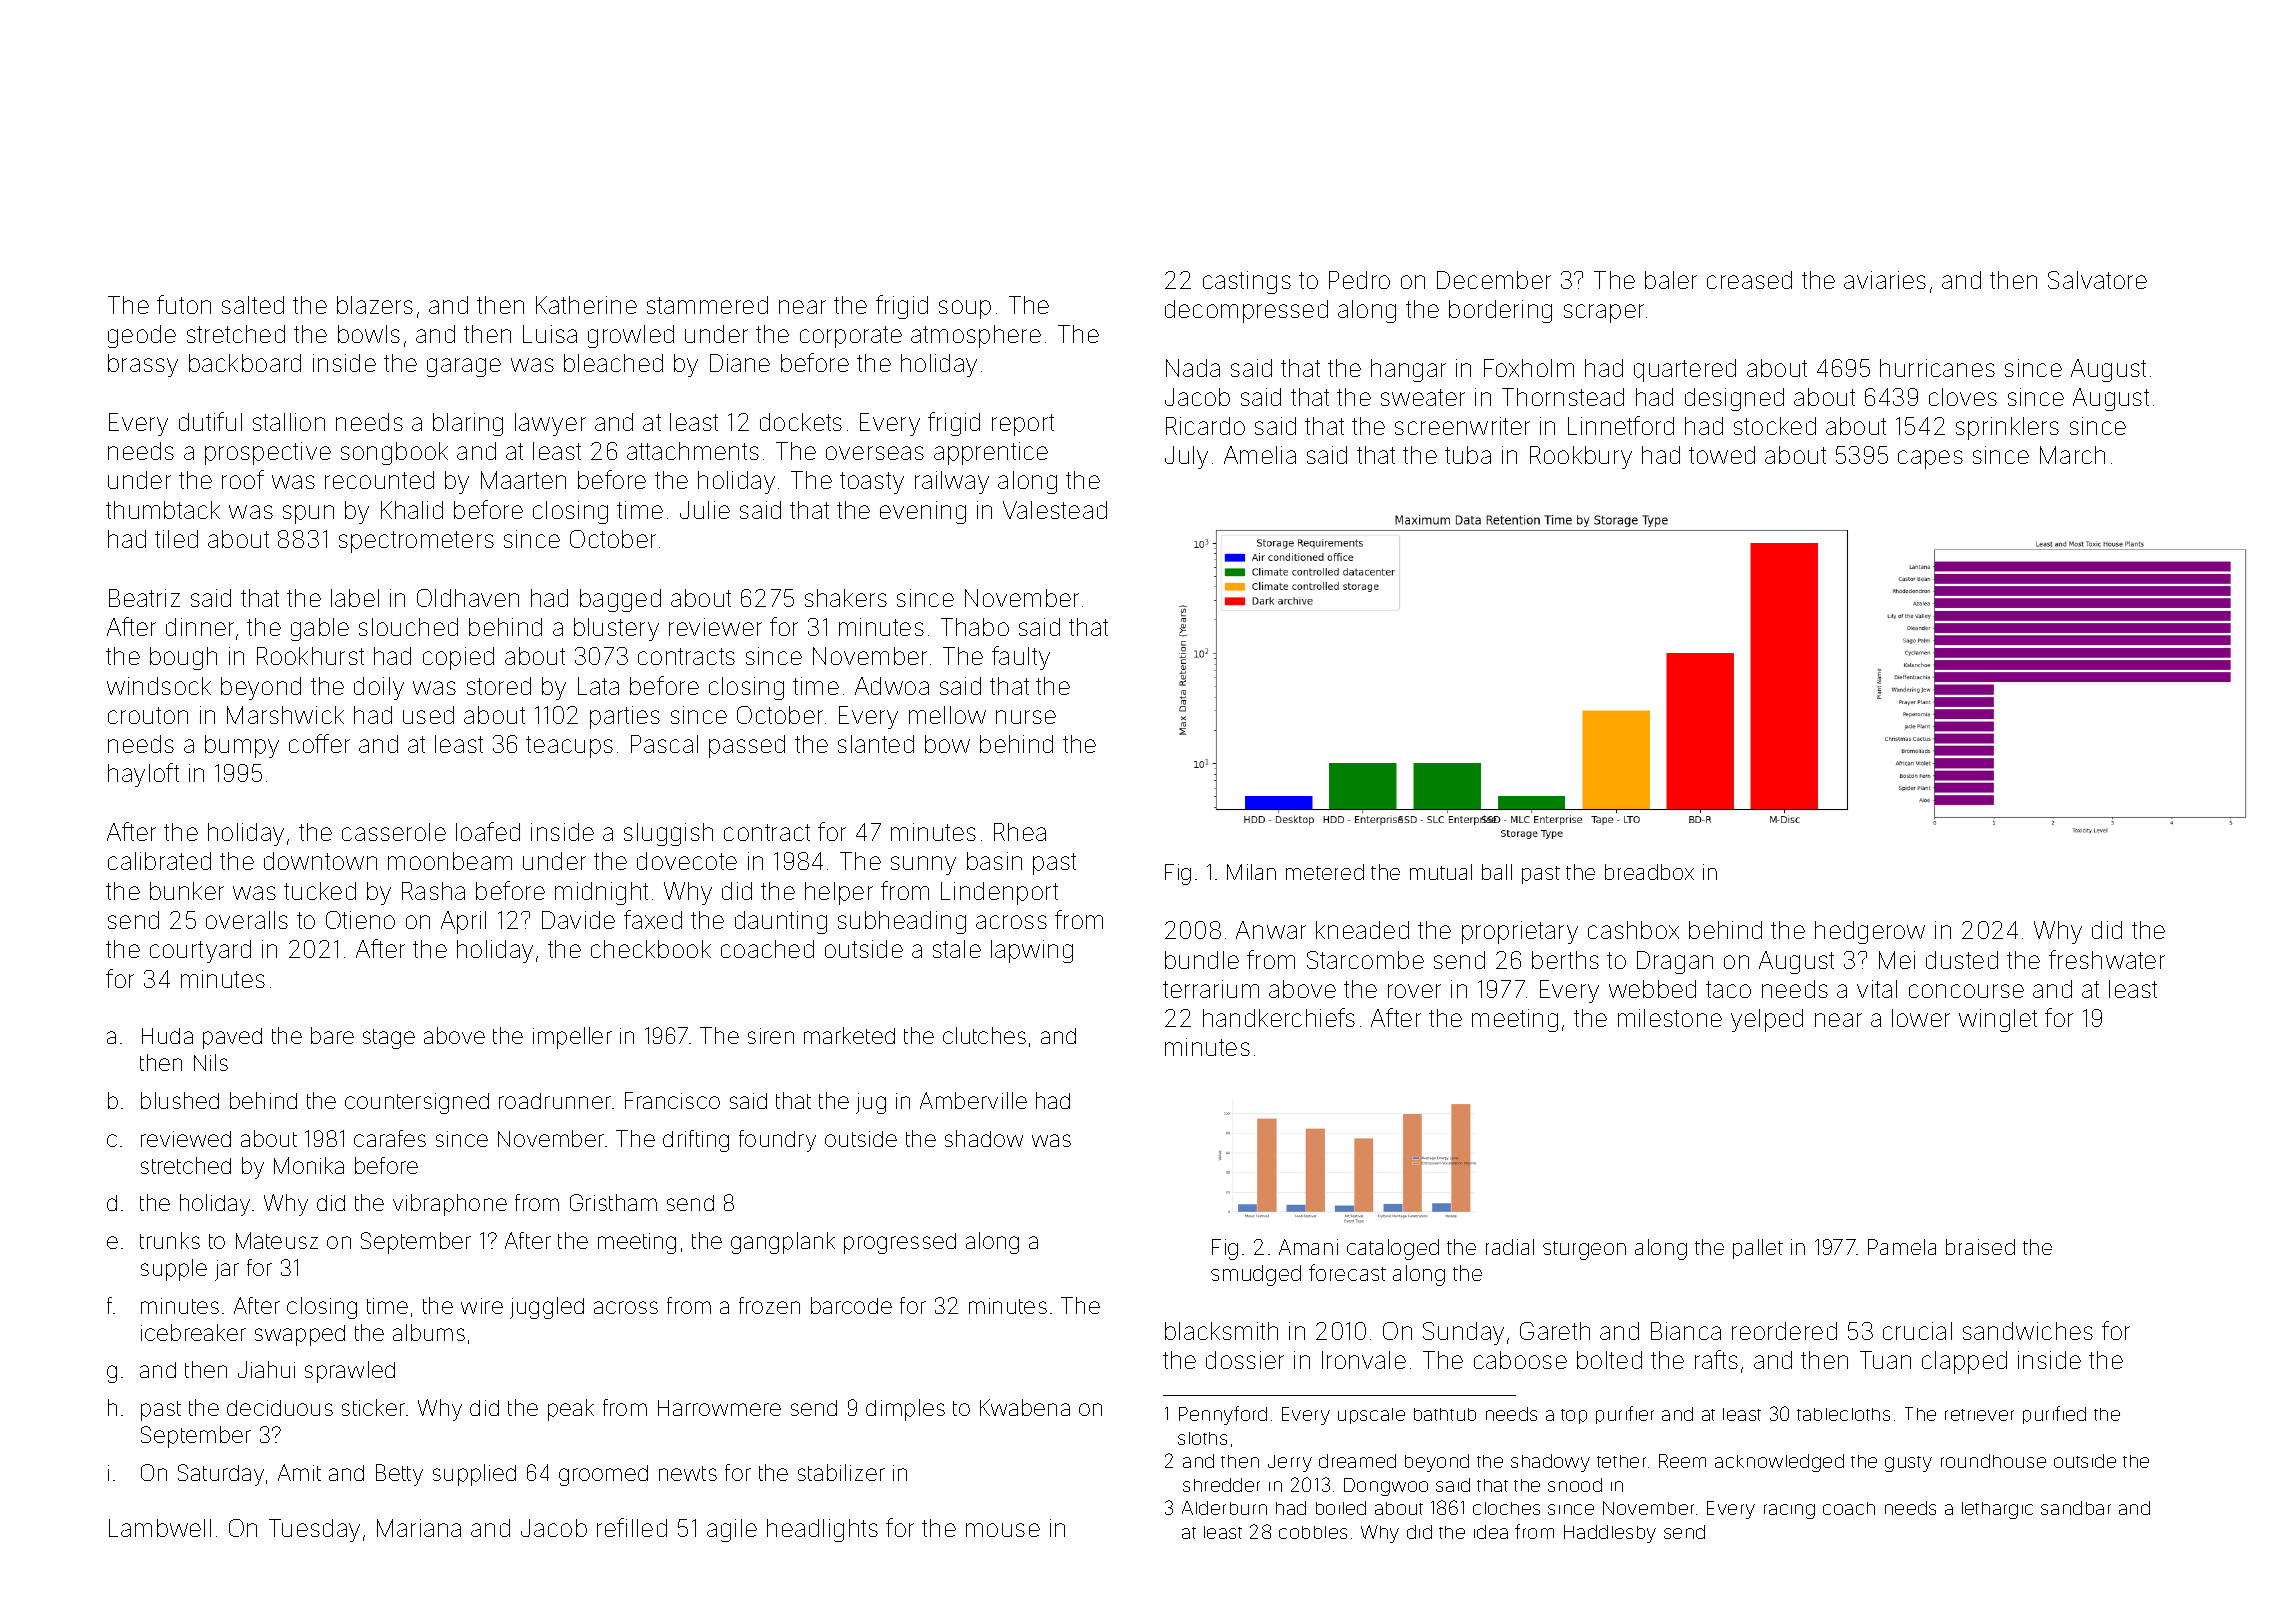  Describe the element at coordinates (1308, 1247) in the page. I see `Amani` at that location.
